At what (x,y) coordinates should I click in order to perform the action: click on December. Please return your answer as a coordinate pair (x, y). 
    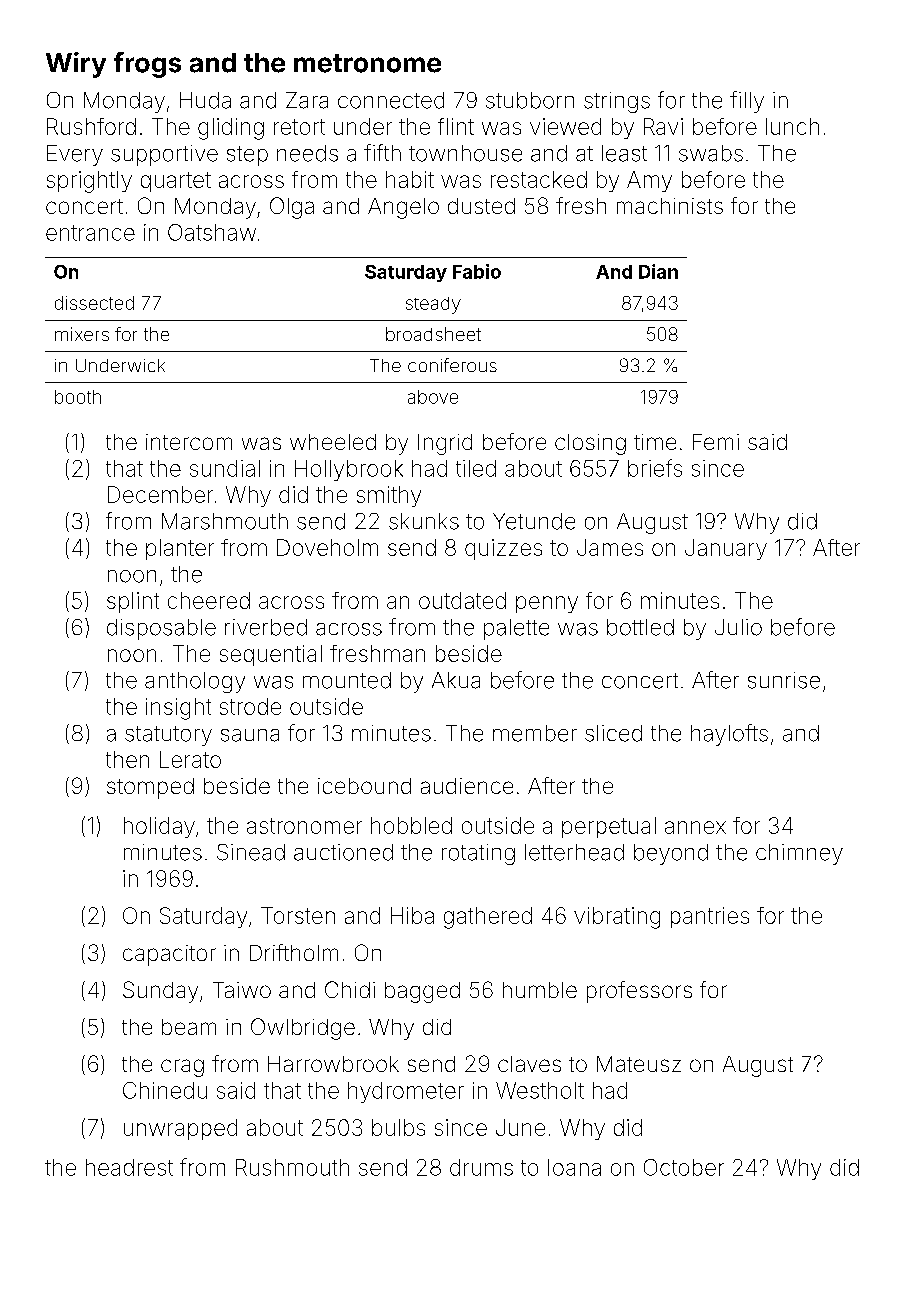
    Looking at the image, I should click on (160, 494).
